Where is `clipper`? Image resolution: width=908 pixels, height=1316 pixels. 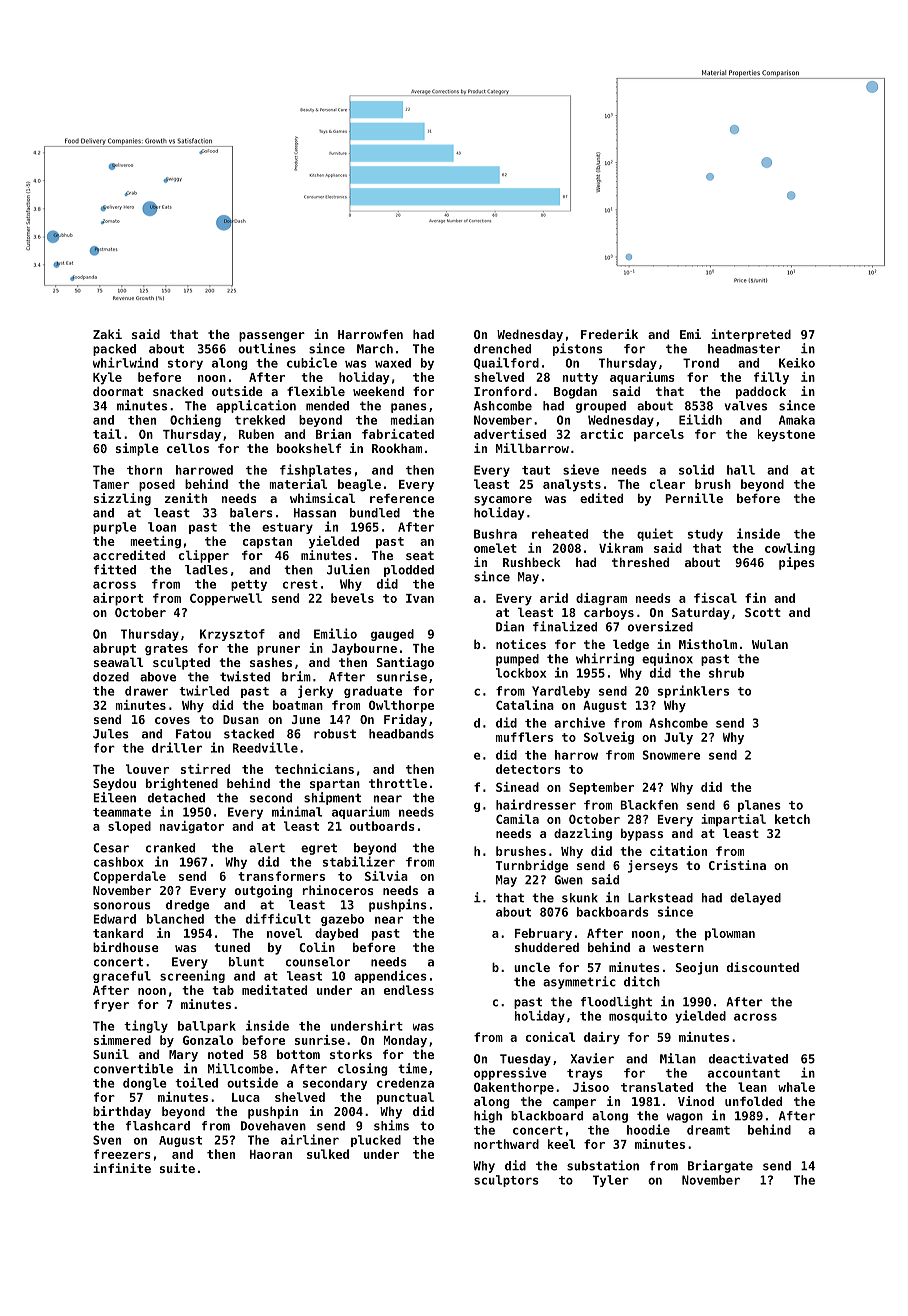 clipper is located at coordinates (204, 556).
